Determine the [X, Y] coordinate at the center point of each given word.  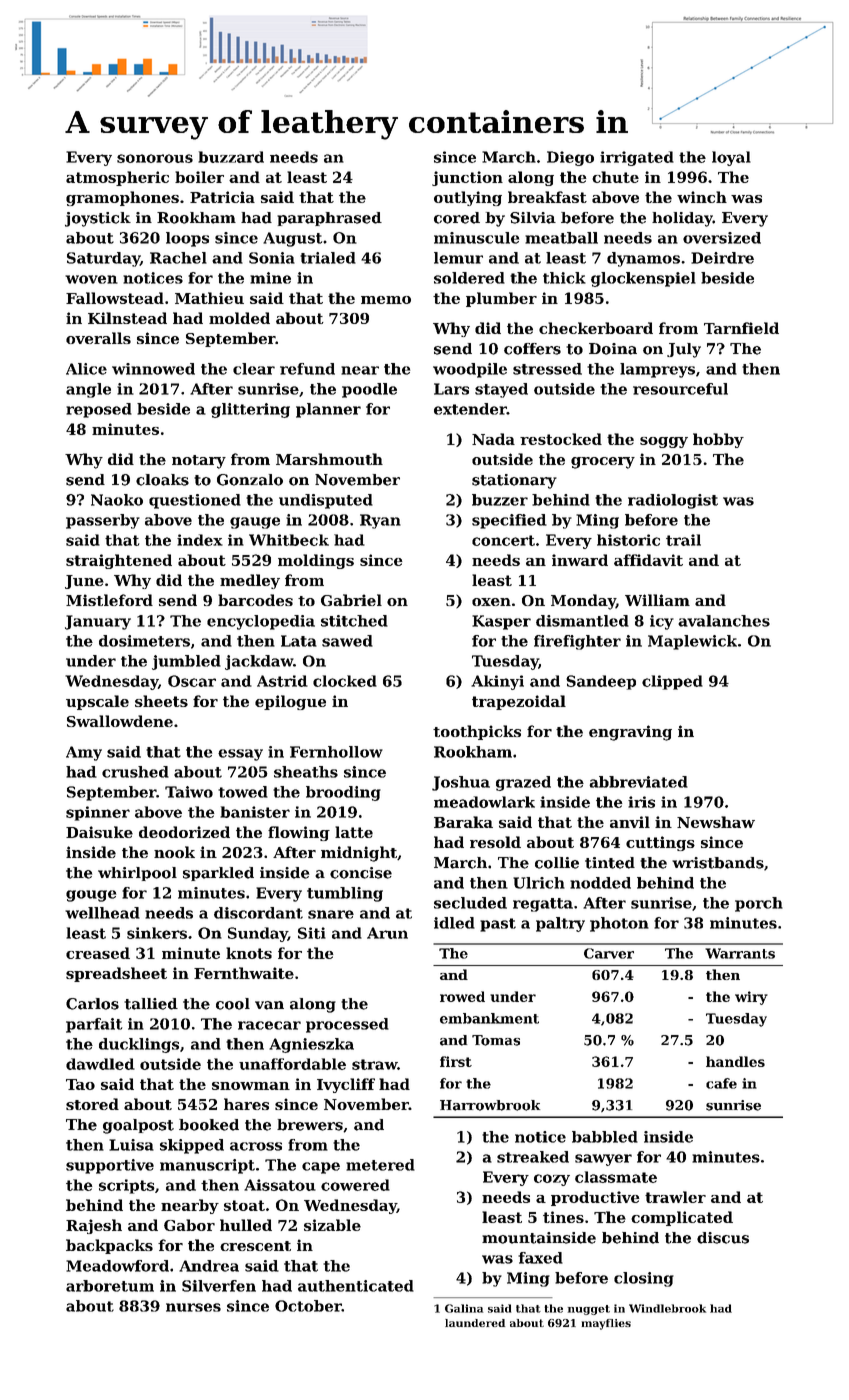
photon [619, 924]
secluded [470, 903]
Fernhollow [336, 752]
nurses [193, 1307]
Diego [570, 158]
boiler [199, 177]
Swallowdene [120, 721]
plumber [501, 299]
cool [233, 1004]
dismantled [582, 621]
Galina [464, 1308]
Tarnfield [741, 328]
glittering [250, 410]
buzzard [231, 157]
